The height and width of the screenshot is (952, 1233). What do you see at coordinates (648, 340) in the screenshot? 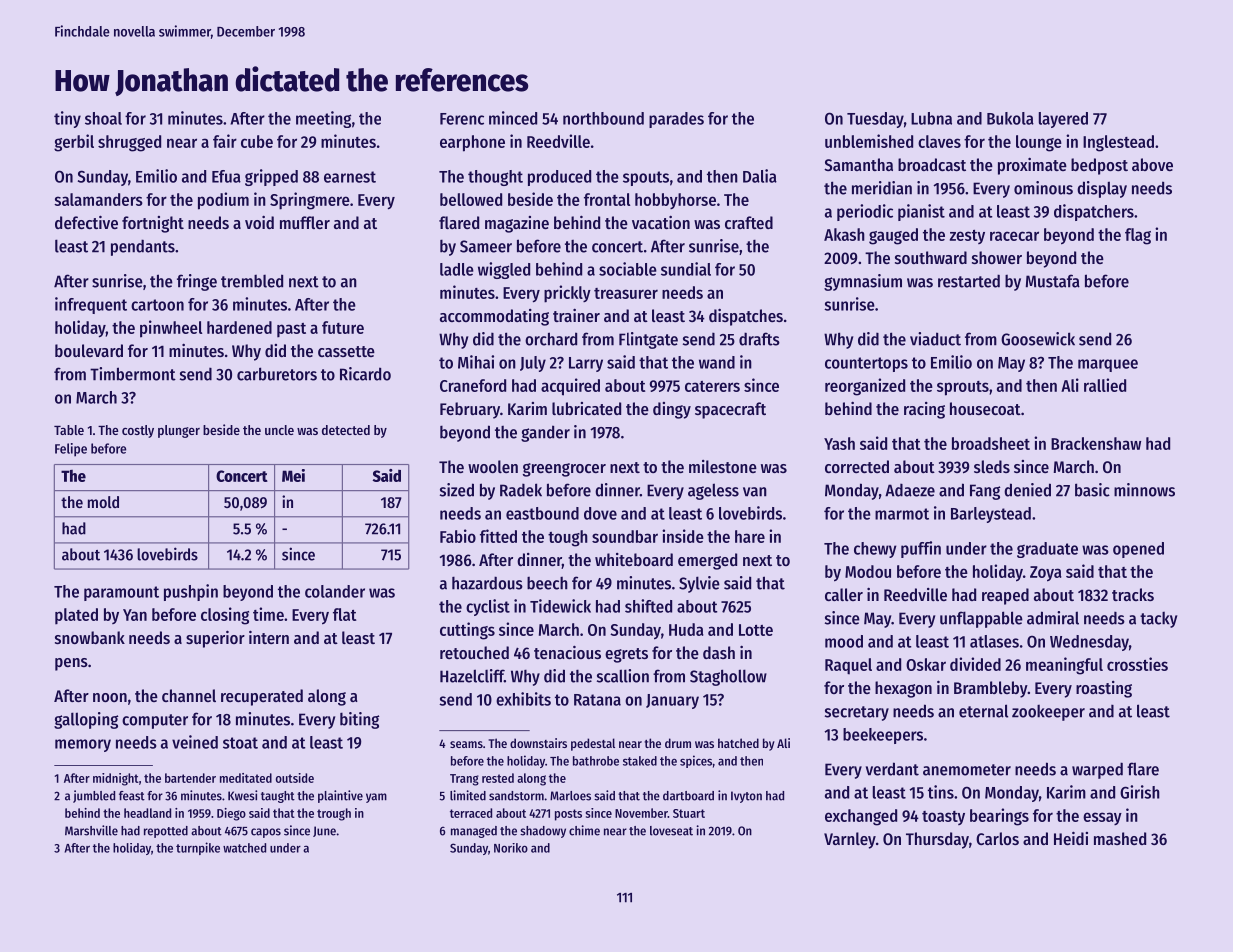
I see `Flintgate` at bounding box center [648, 340].
